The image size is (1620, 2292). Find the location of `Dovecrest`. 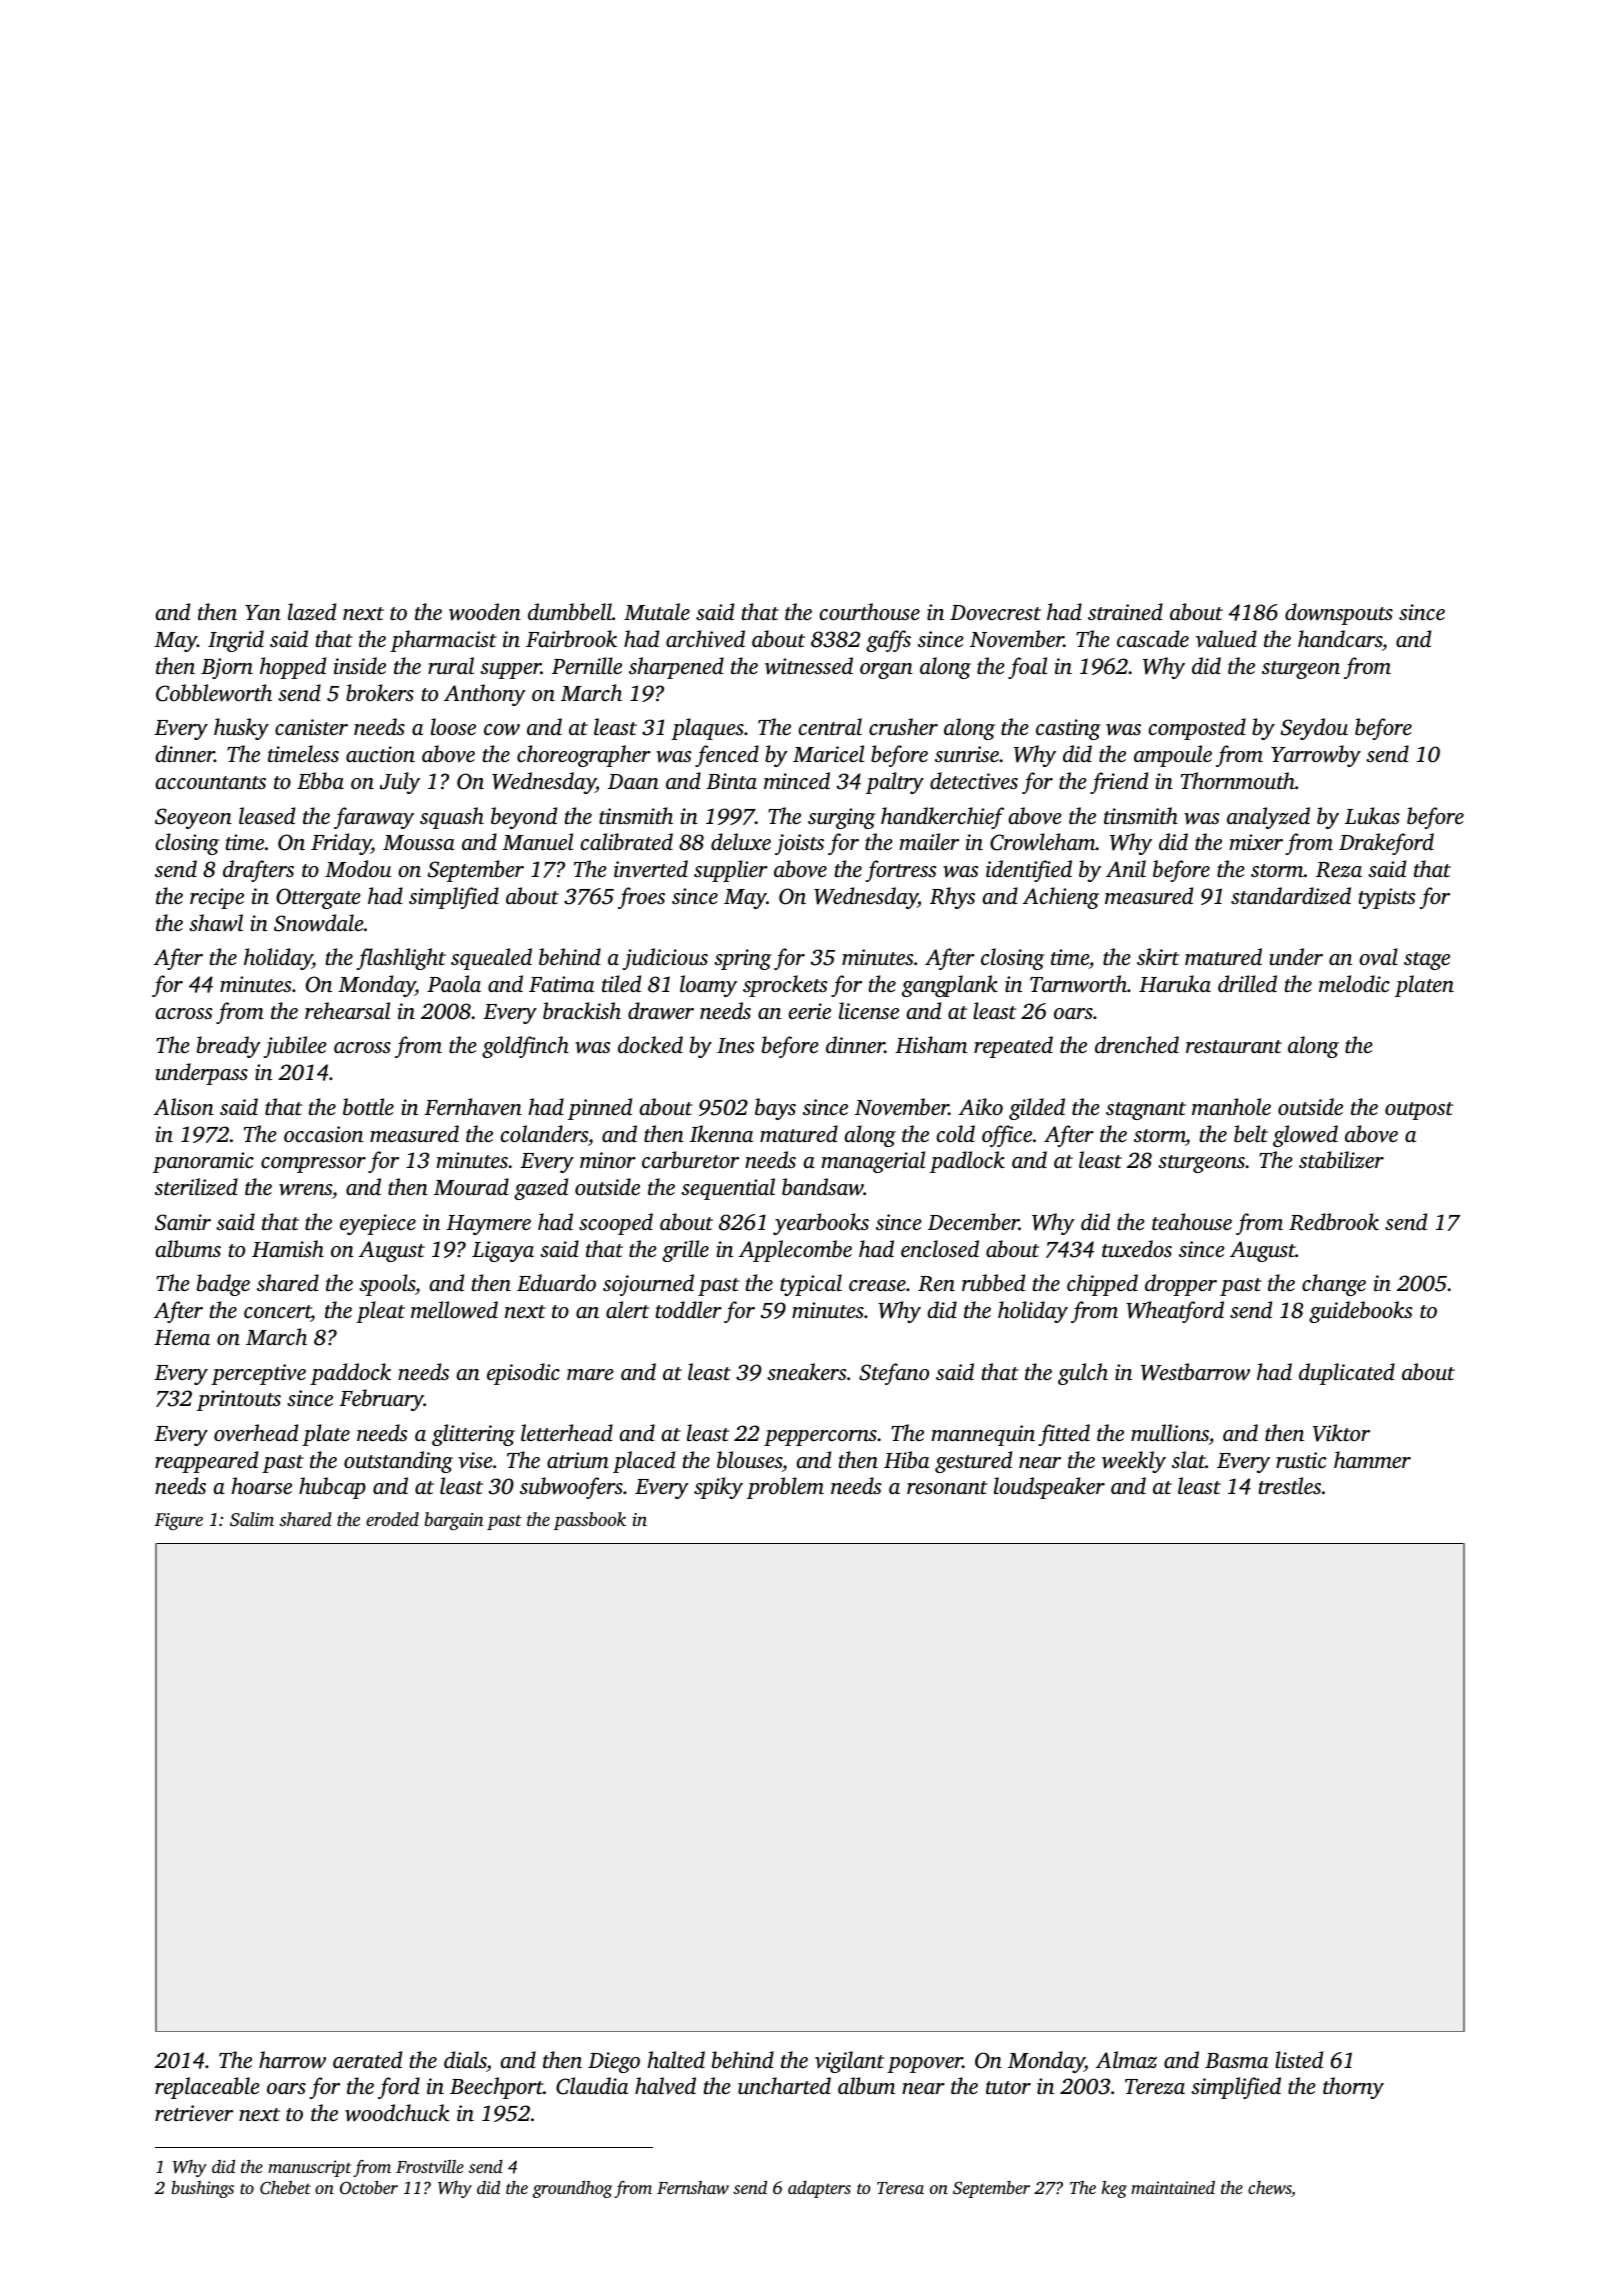

Dovecrest is located at coordinates (995, 613).
